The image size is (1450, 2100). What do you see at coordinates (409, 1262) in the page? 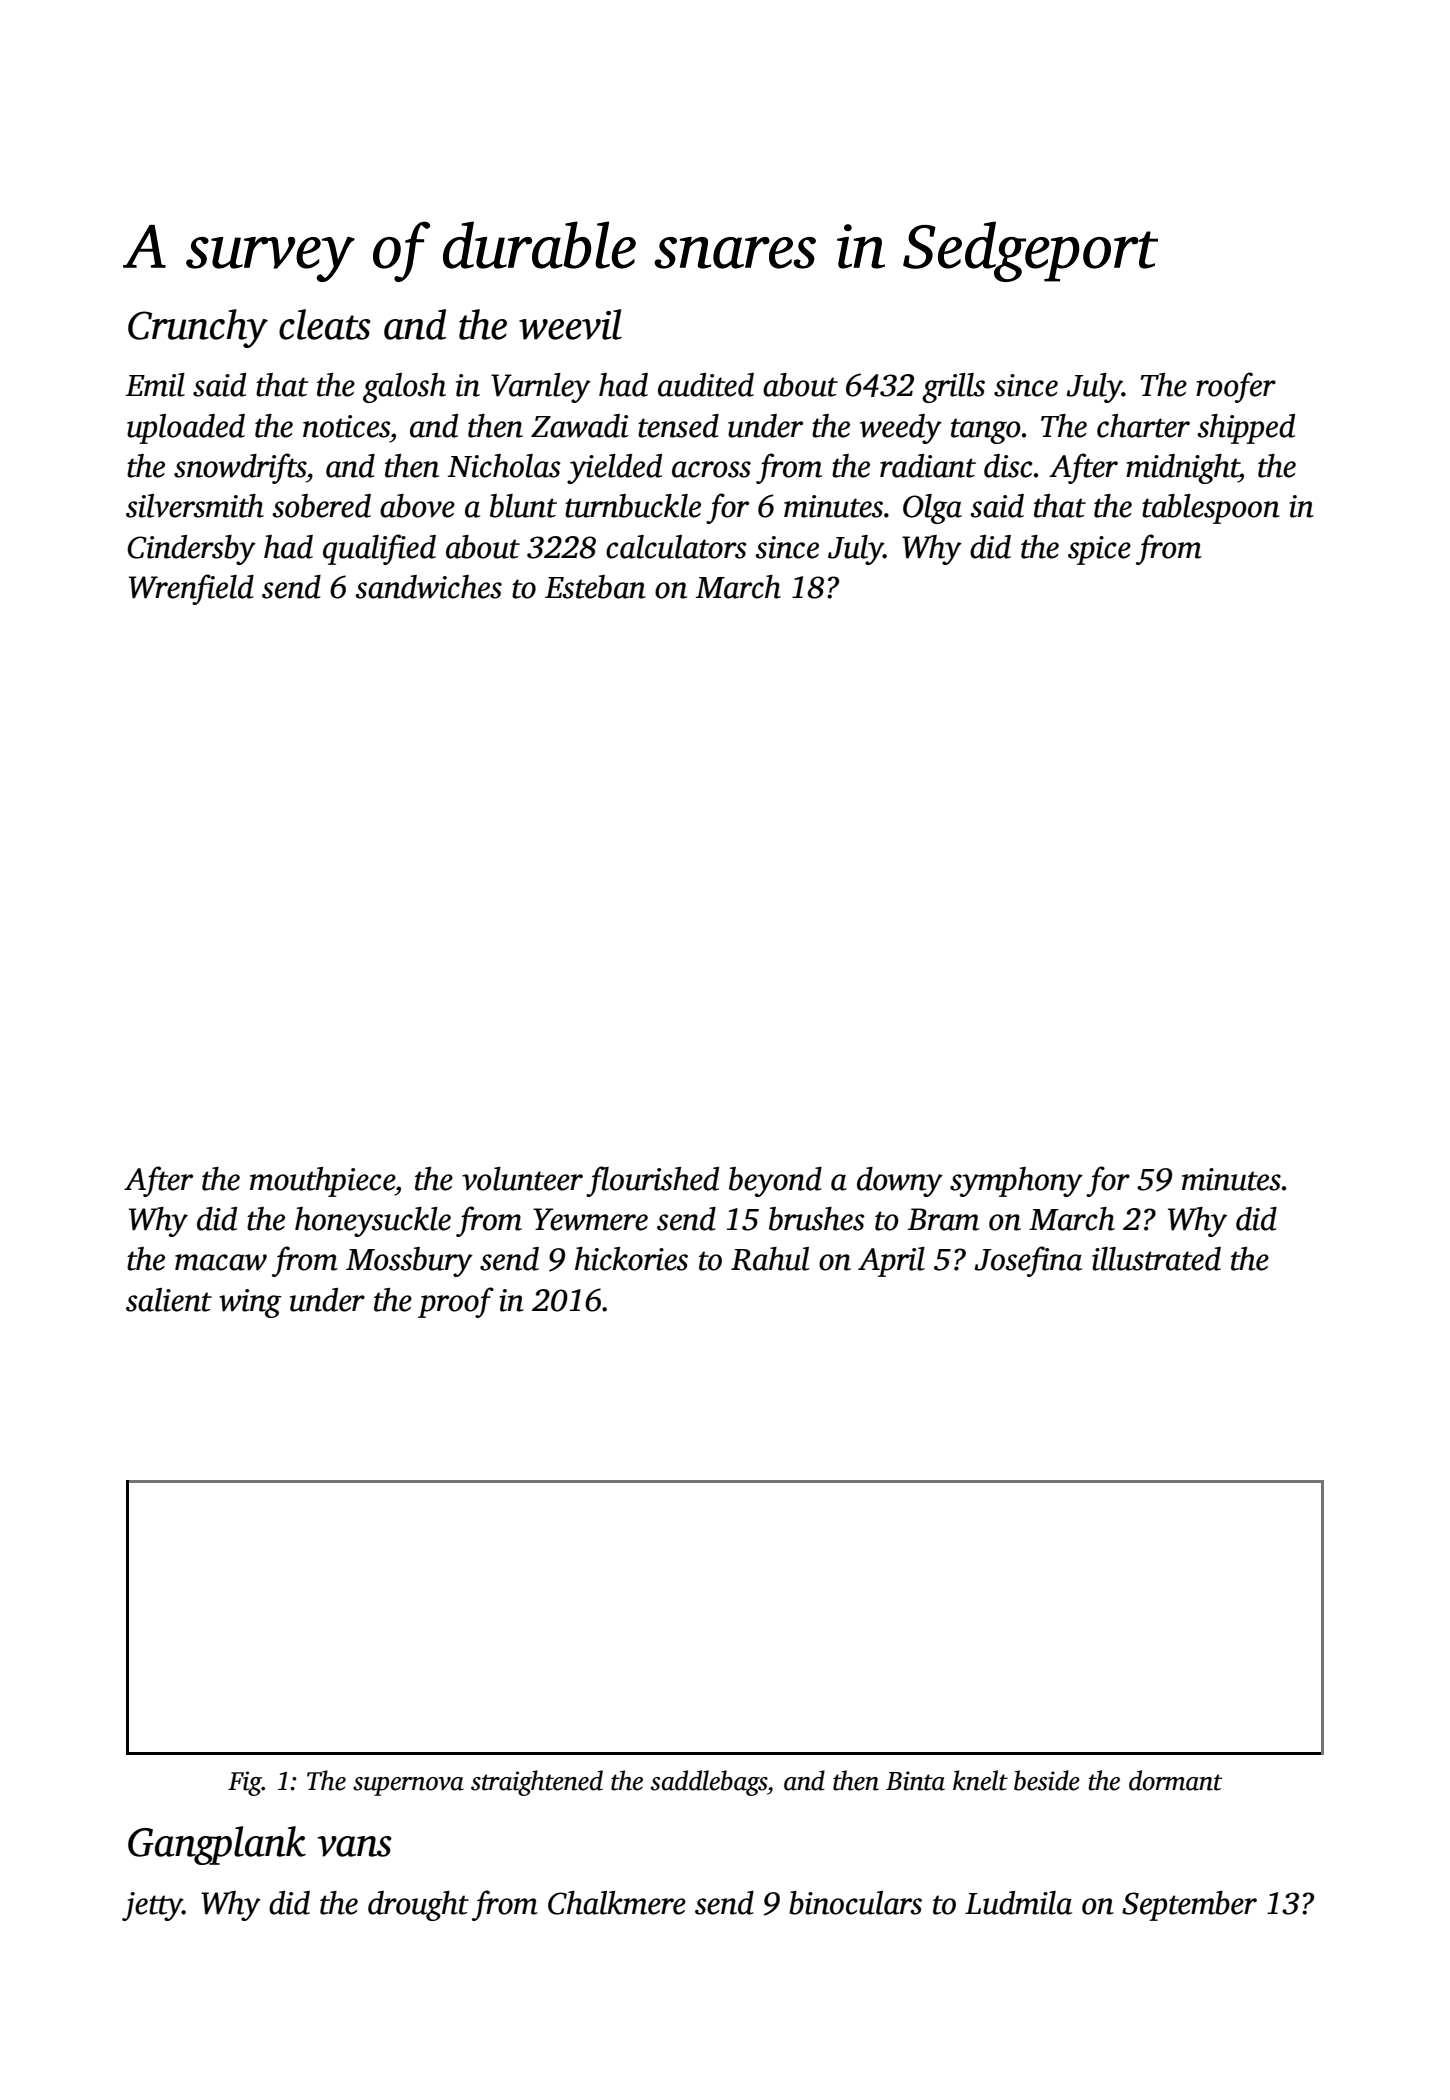
I see `Mossbury` at bounding box center [409, 1262].
